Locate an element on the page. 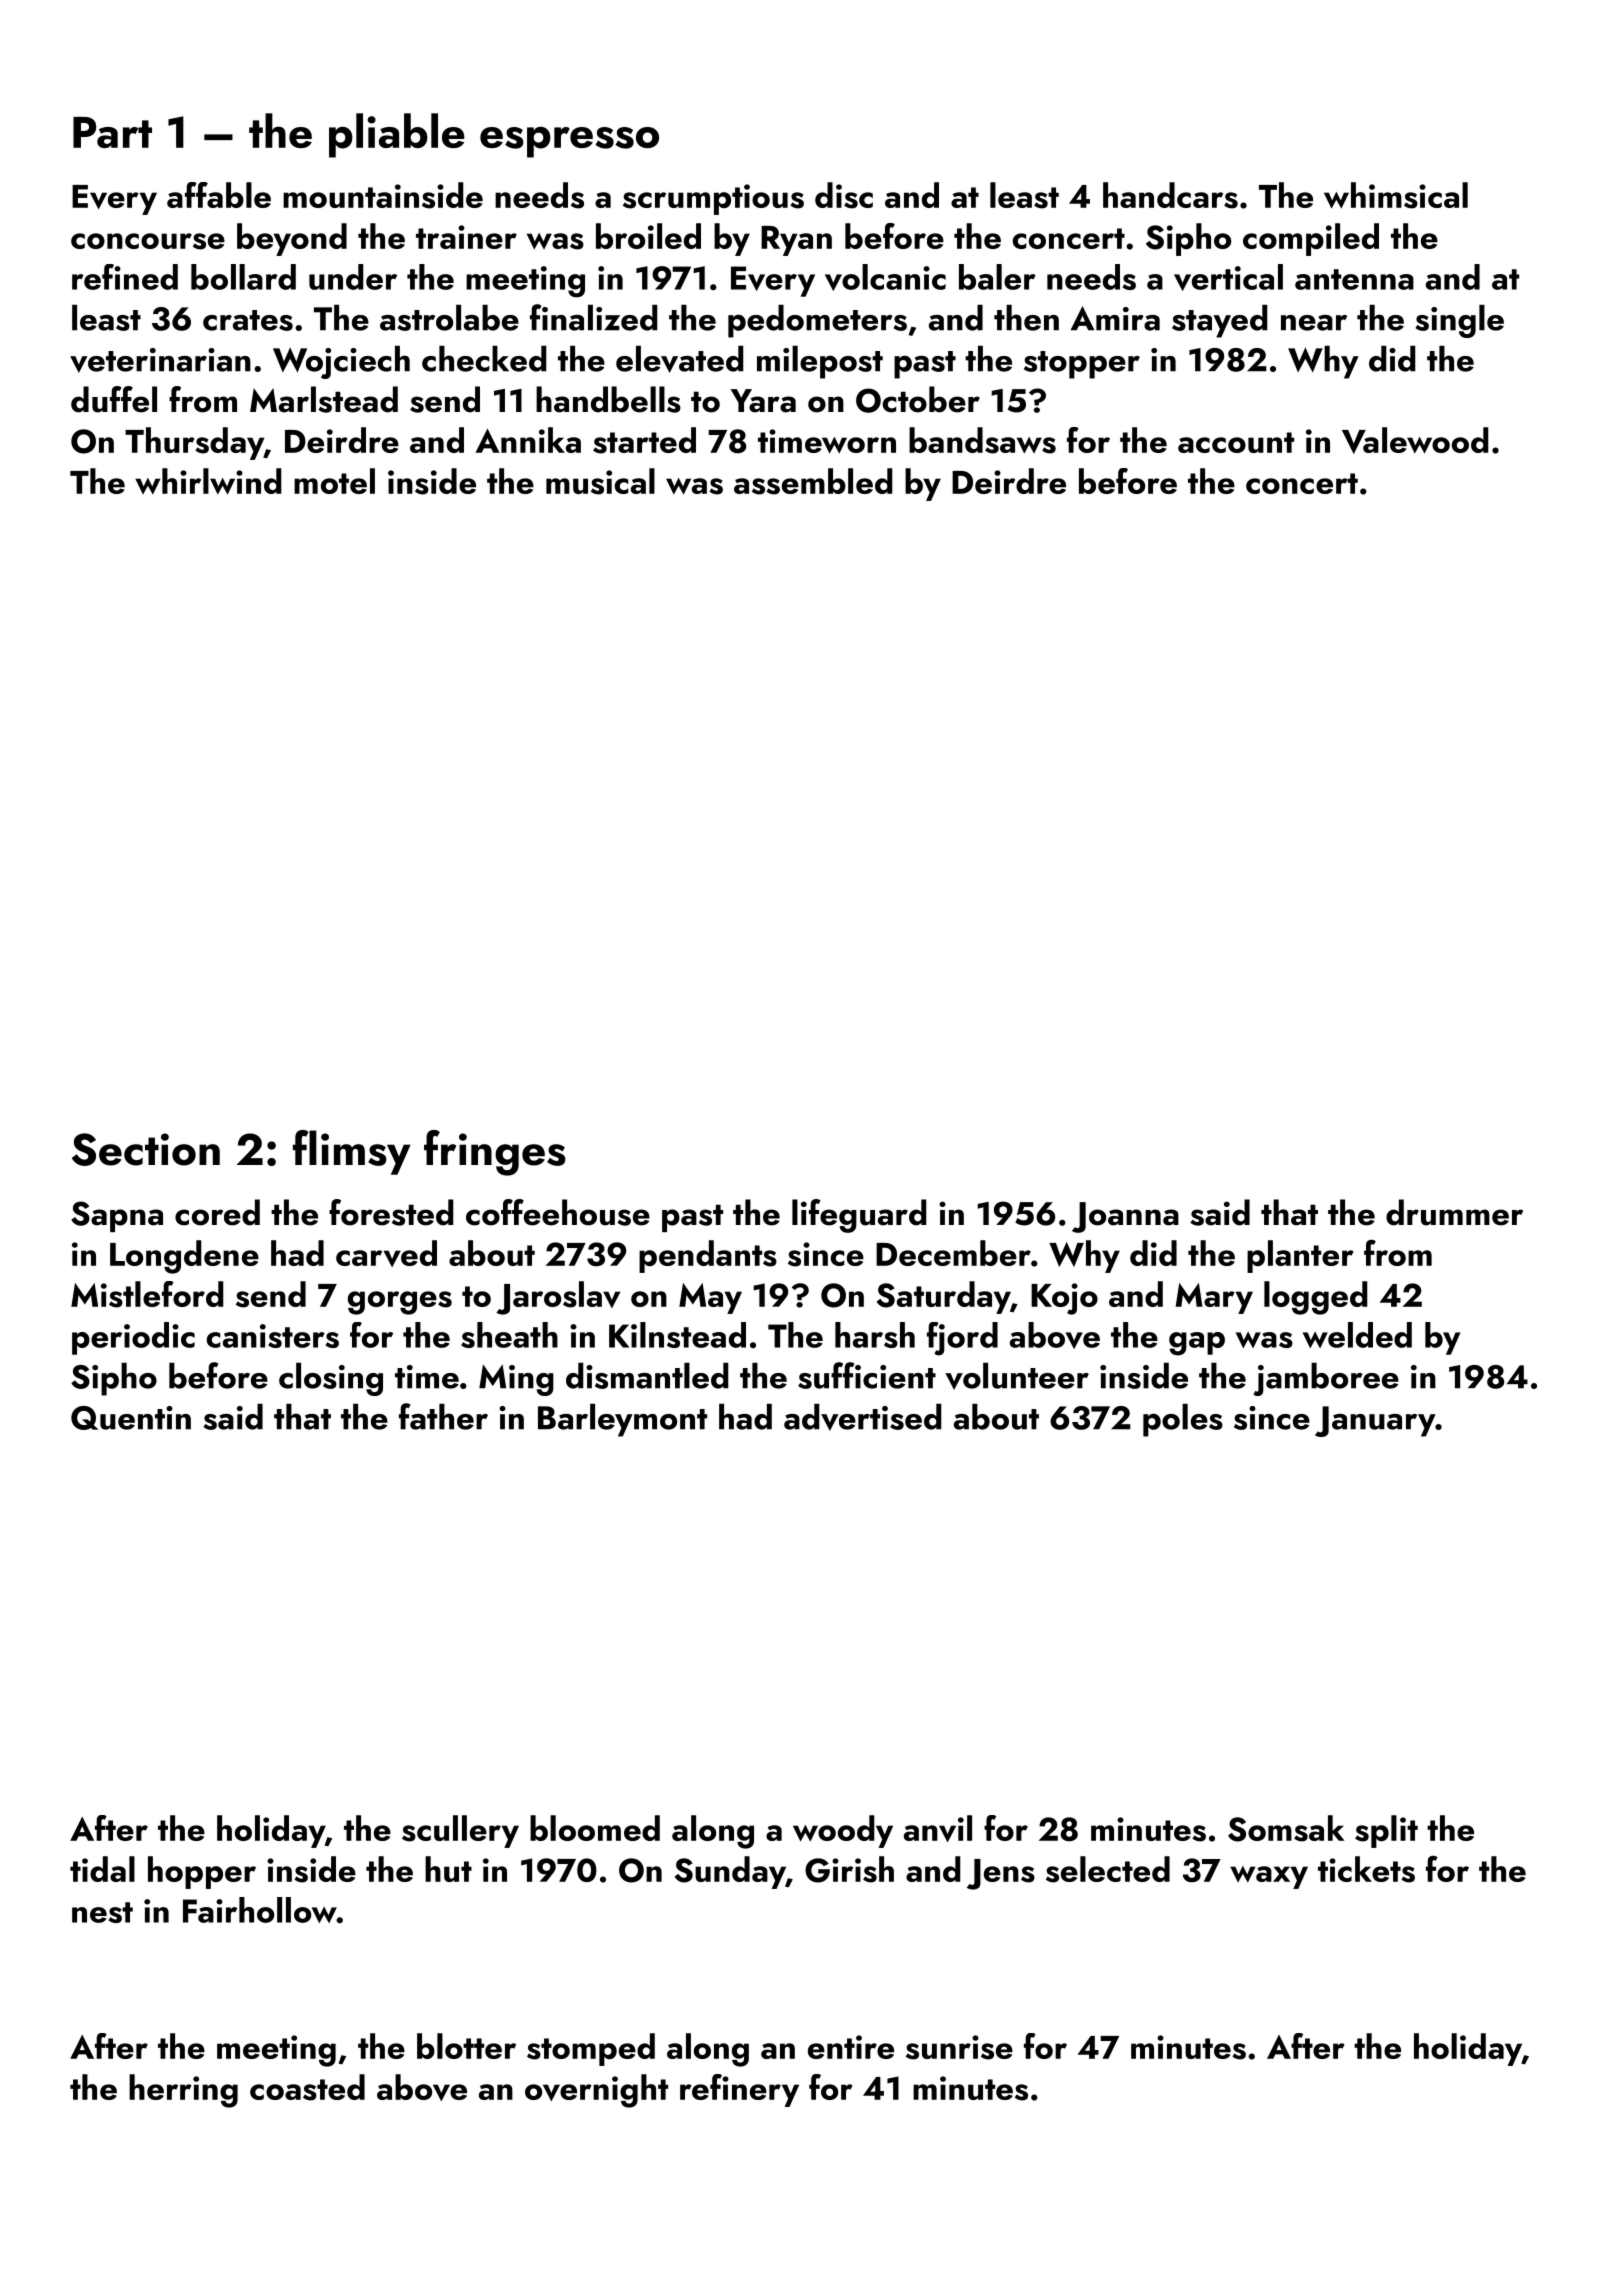 This page has height=2292, width=1620. May is located at coordinates (710, 1298).
